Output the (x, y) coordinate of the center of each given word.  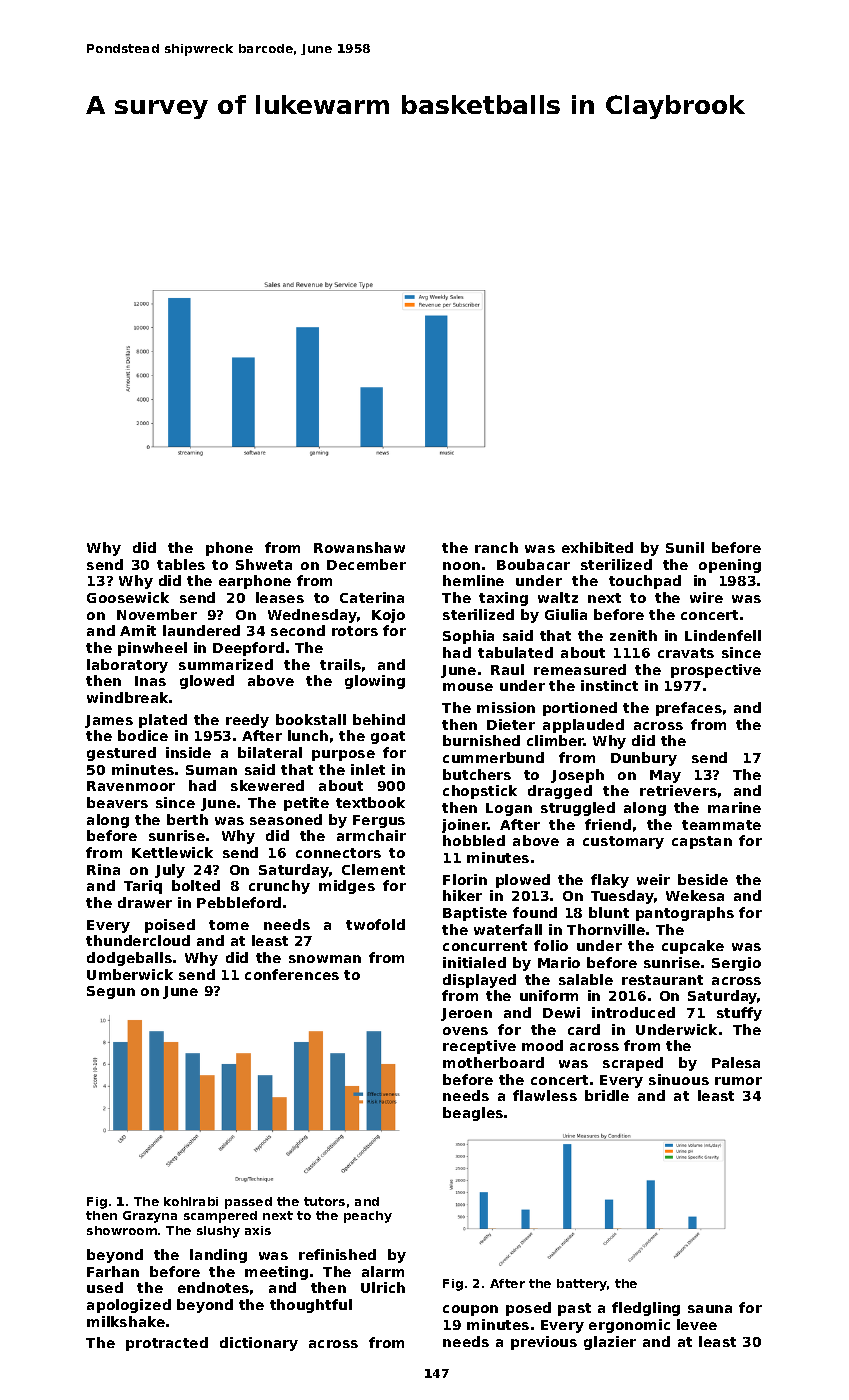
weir (653, 879)
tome (229, 925)
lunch (308, 735)
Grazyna (150, 1217)
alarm (383, 1271)
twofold (375, 924)
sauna (710, 1309)
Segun (111, 992)
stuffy (739, 1014)
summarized (226, 664)
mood (542, 1045)
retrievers (678, 790)
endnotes (213, 1287)
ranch (496, 547)
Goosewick (128, 597)
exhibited (597, 547)
